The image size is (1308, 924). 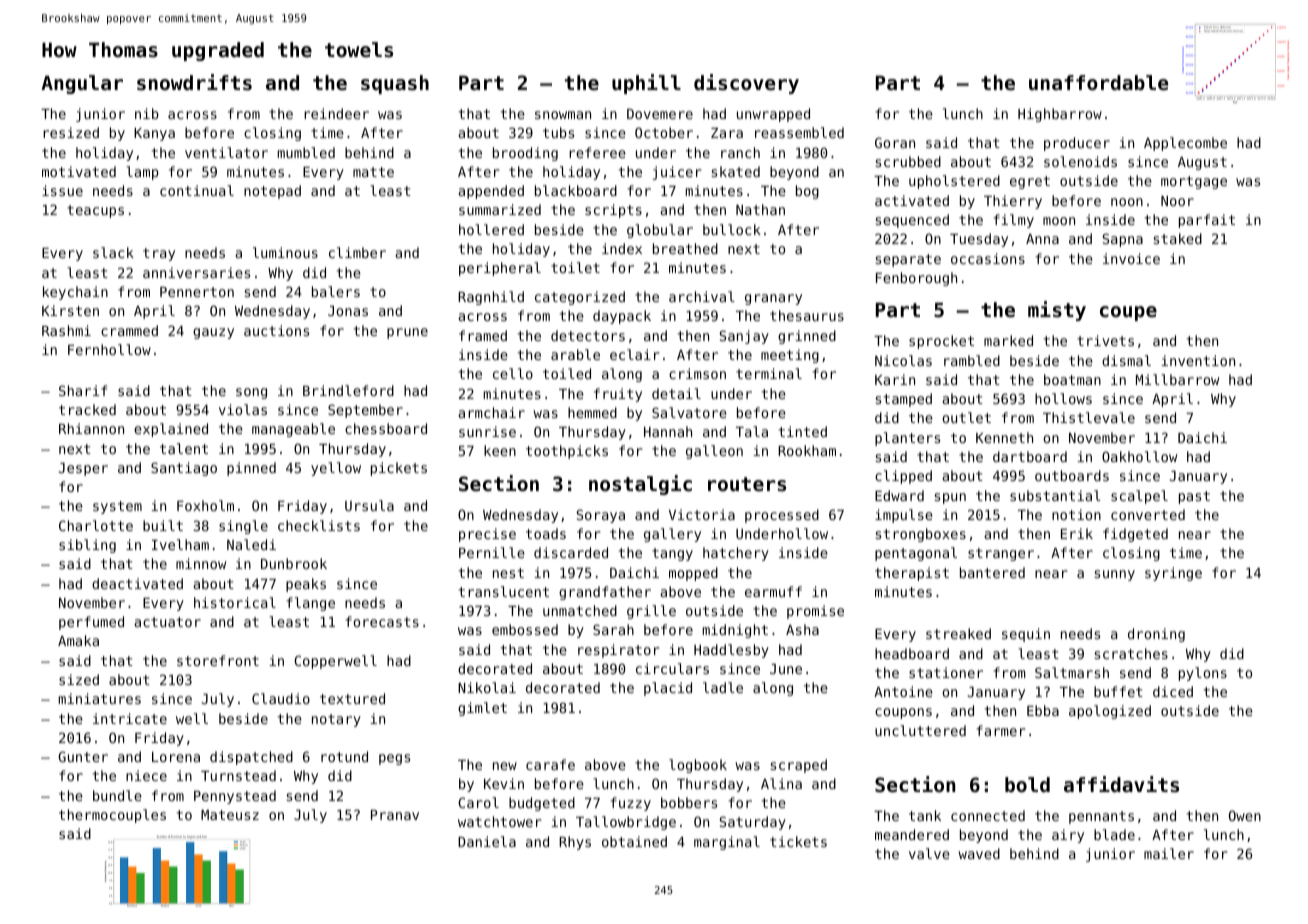 I want to click on thermocouples, so click(x=112, y=816).
